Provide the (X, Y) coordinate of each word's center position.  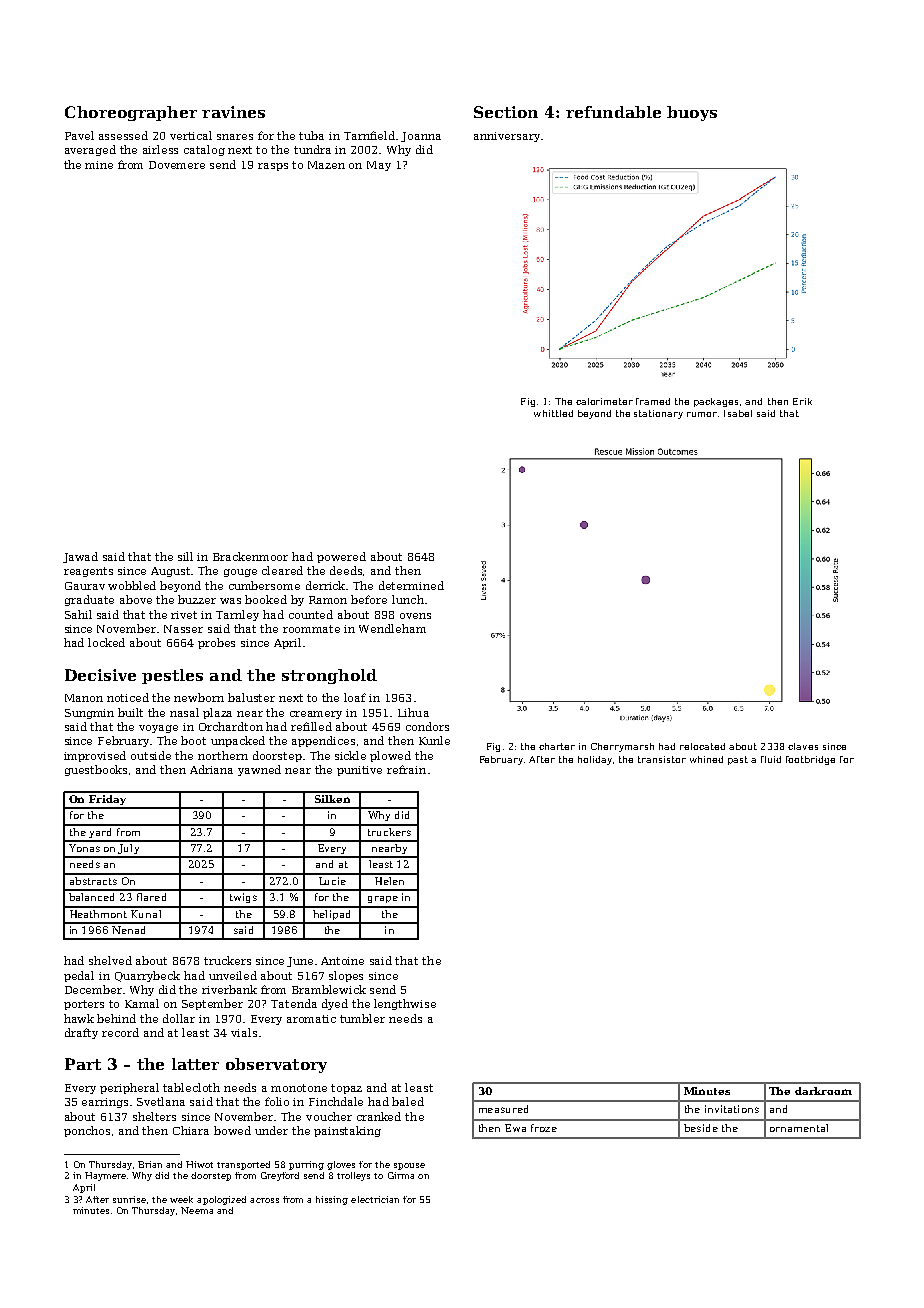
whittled (553, 413)
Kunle (434, 740)
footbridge (810, 760)
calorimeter (604, 401)
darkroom (823, 1091)
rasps (273, 167)
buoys (692, 113)
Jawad (80, 557)
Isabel (738, 413)
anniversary (507, 137)
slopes (346, 976)
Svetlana (161, 1101)
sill (185, 556)
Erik (802, 401)
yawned (259, 770)
